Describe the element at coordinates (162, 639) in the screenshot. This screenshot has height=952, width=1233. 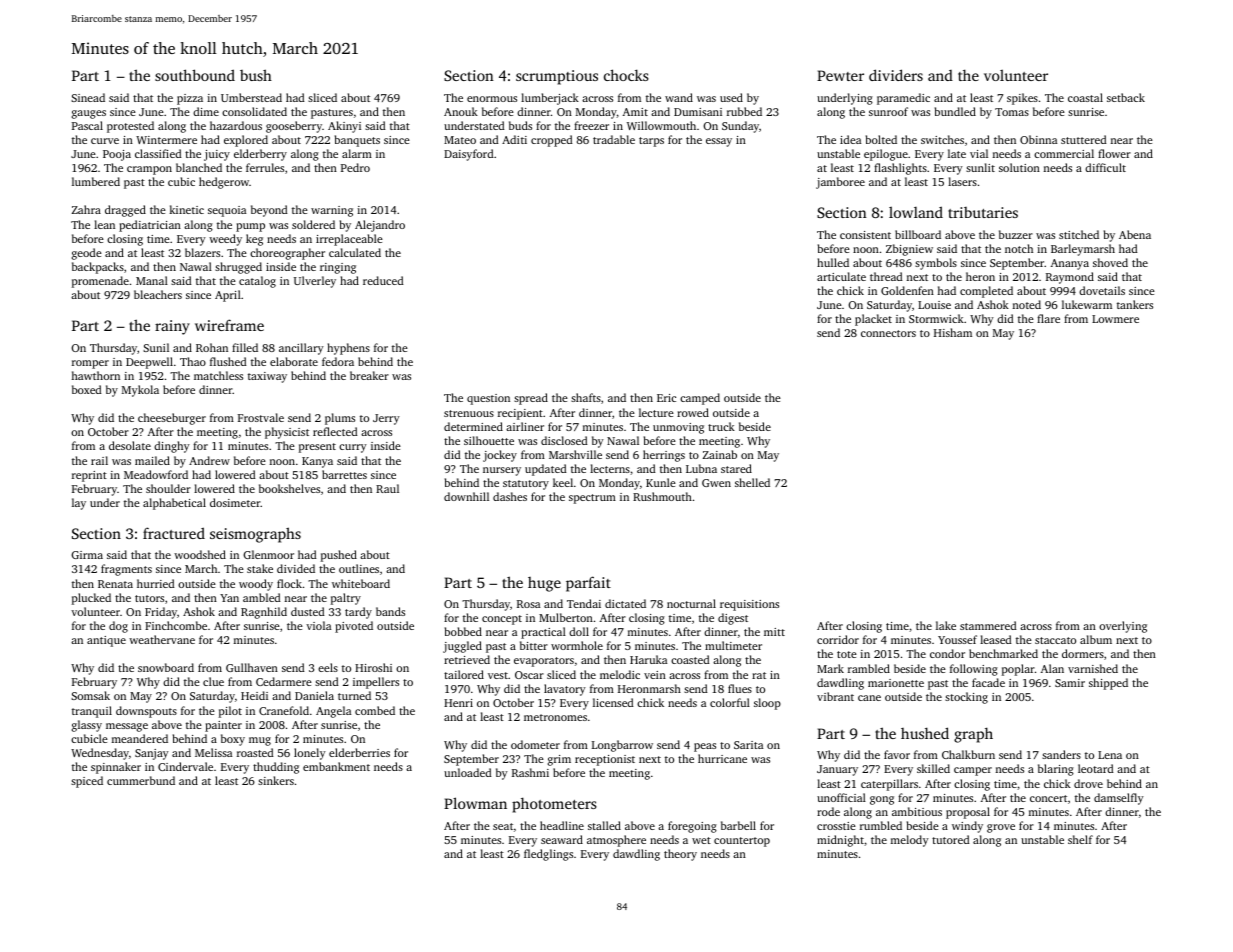
I see `weathervane` at that location.
